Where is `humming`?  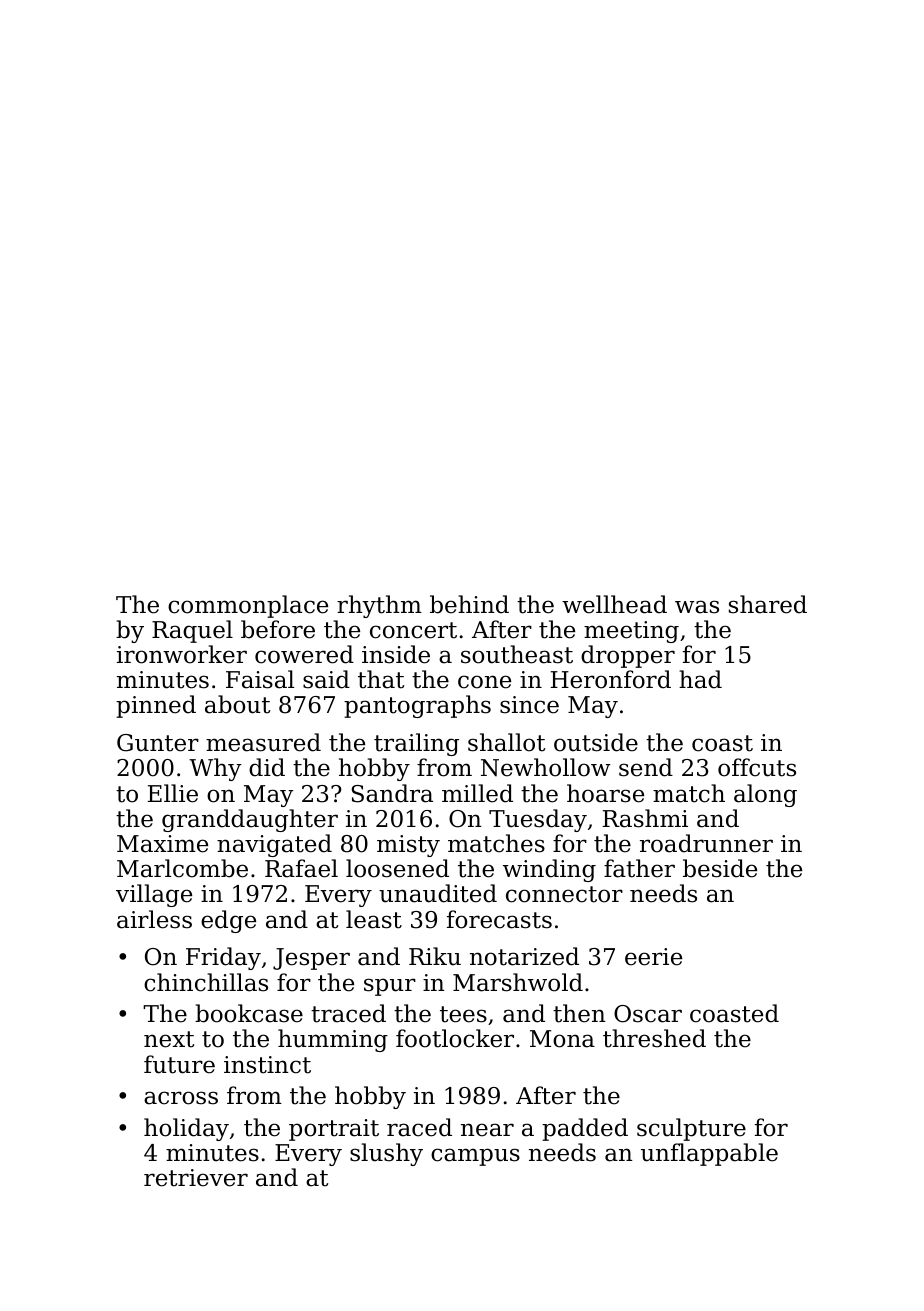
humming is located at coordinates (333, 1040).
